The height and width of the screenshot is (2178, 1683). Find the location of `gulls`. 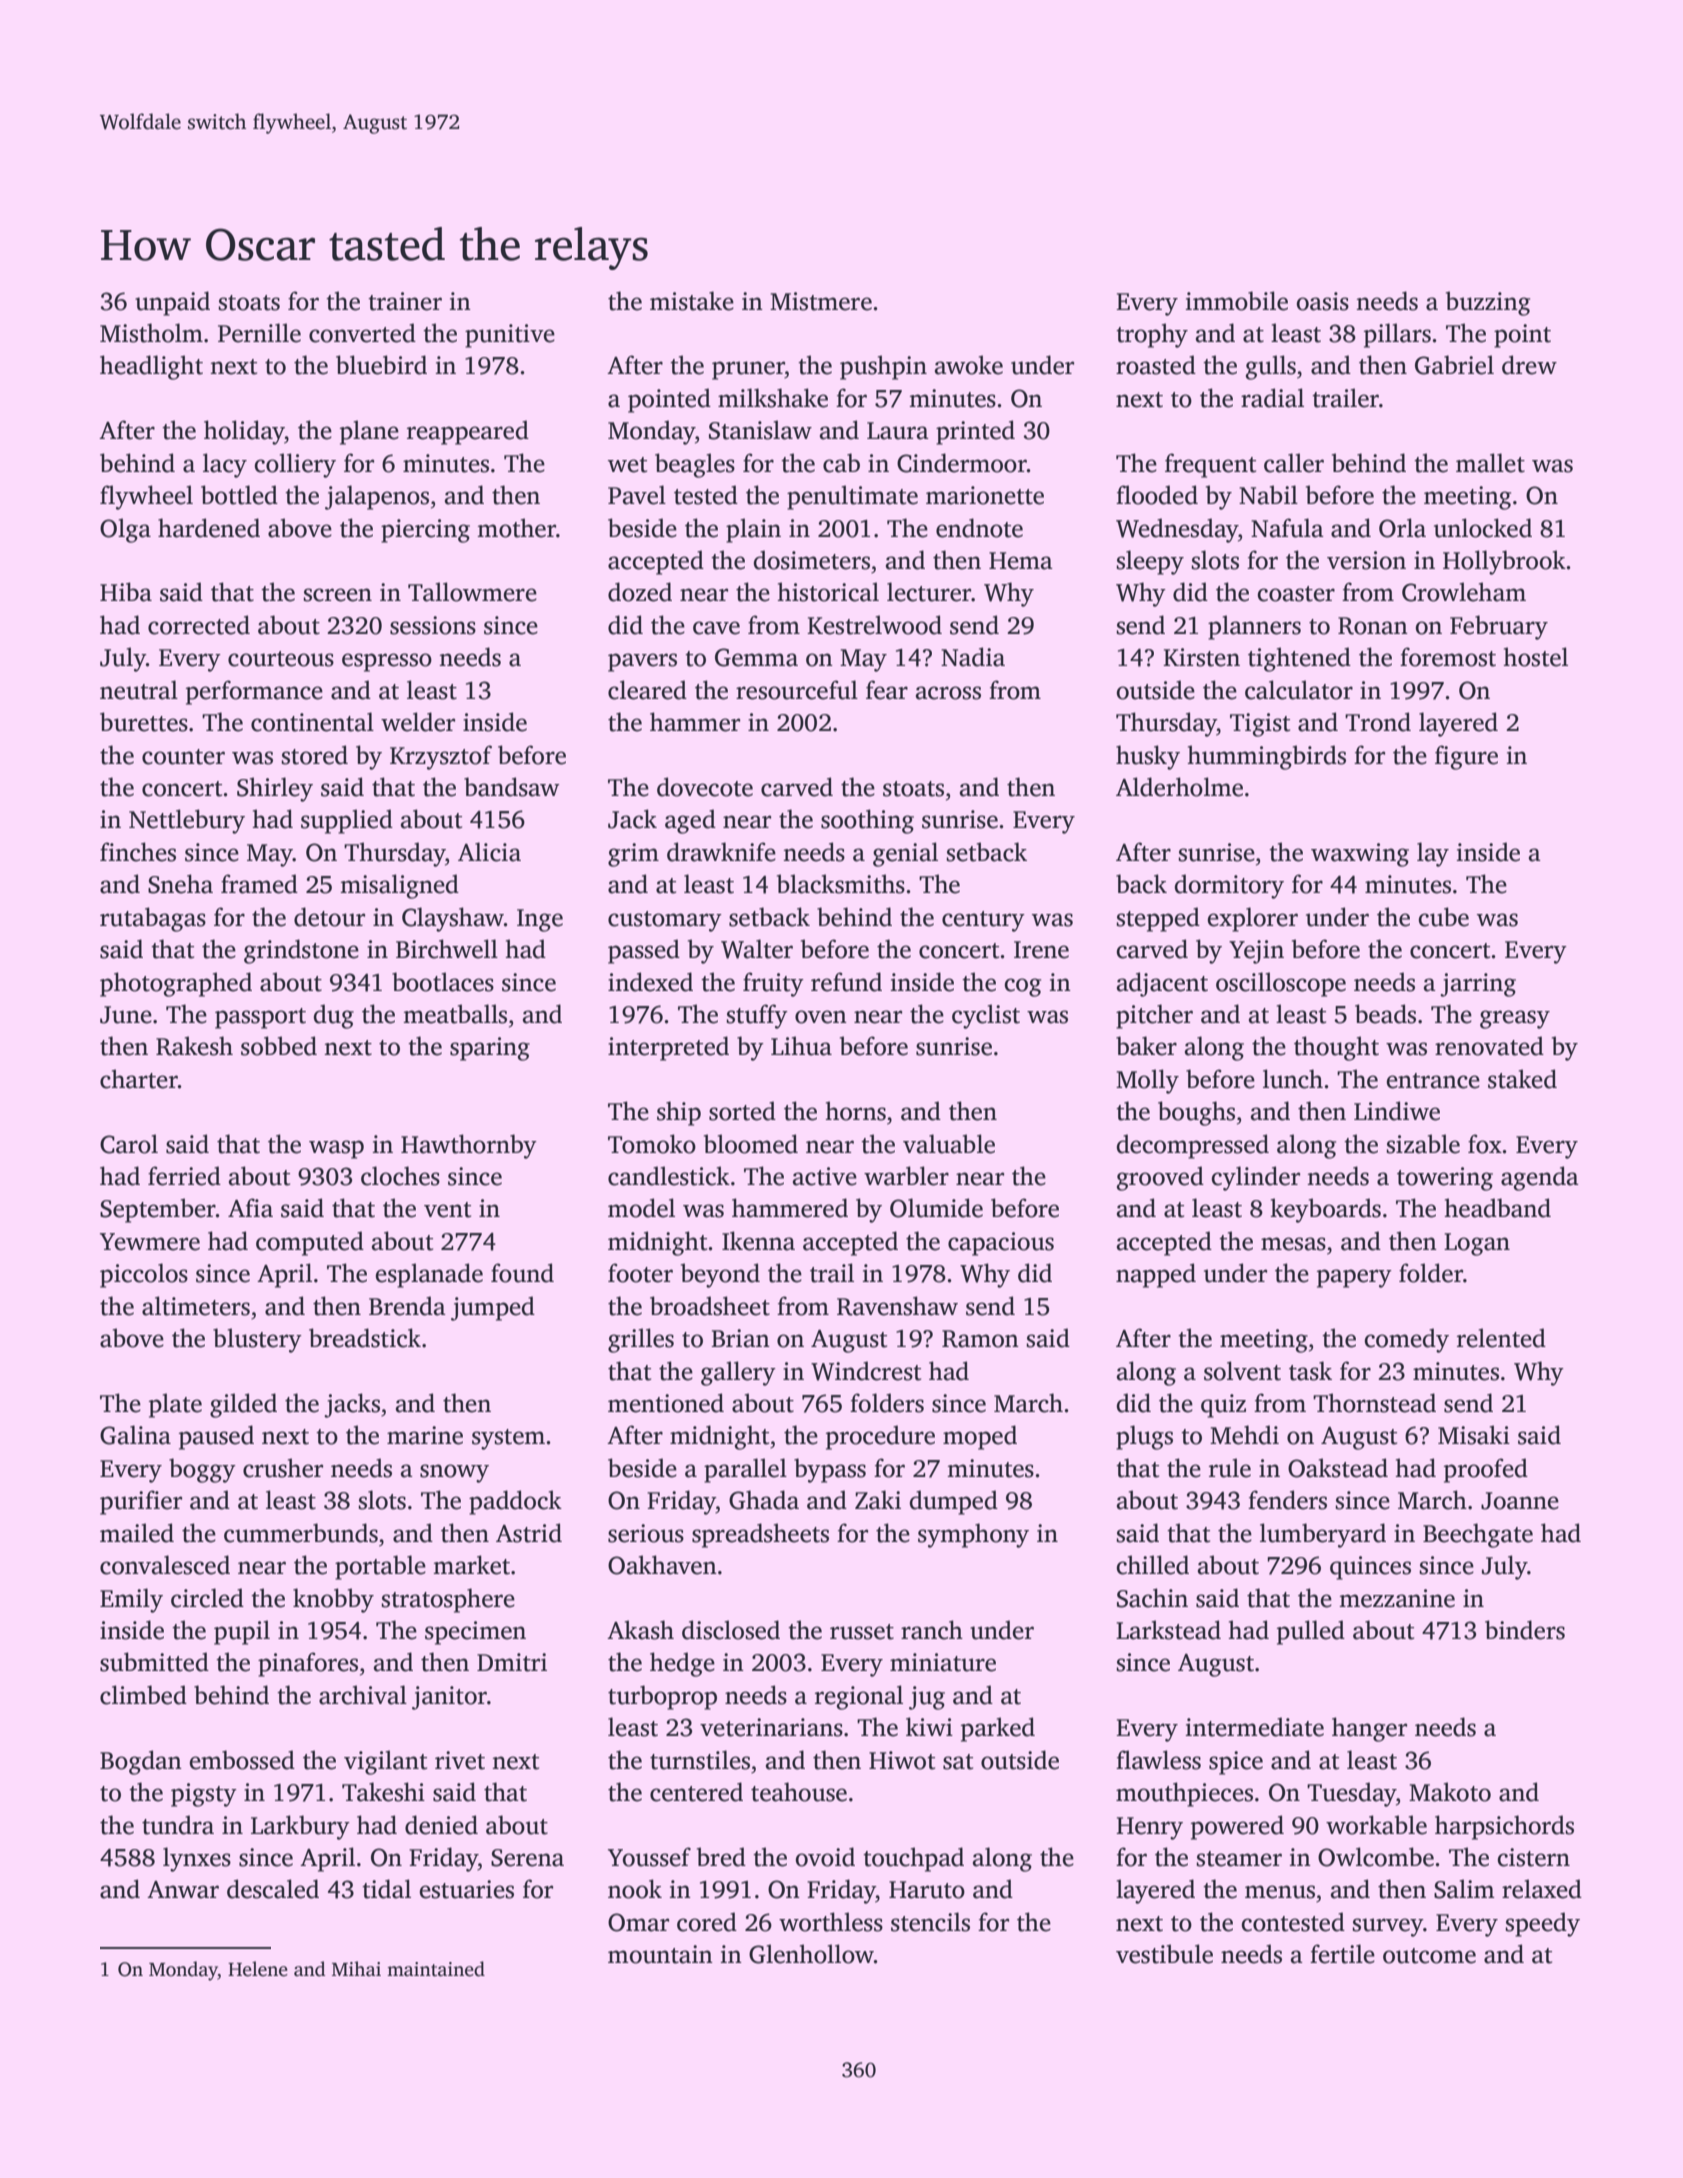

gulls is located at coordinates (1271, 367).
